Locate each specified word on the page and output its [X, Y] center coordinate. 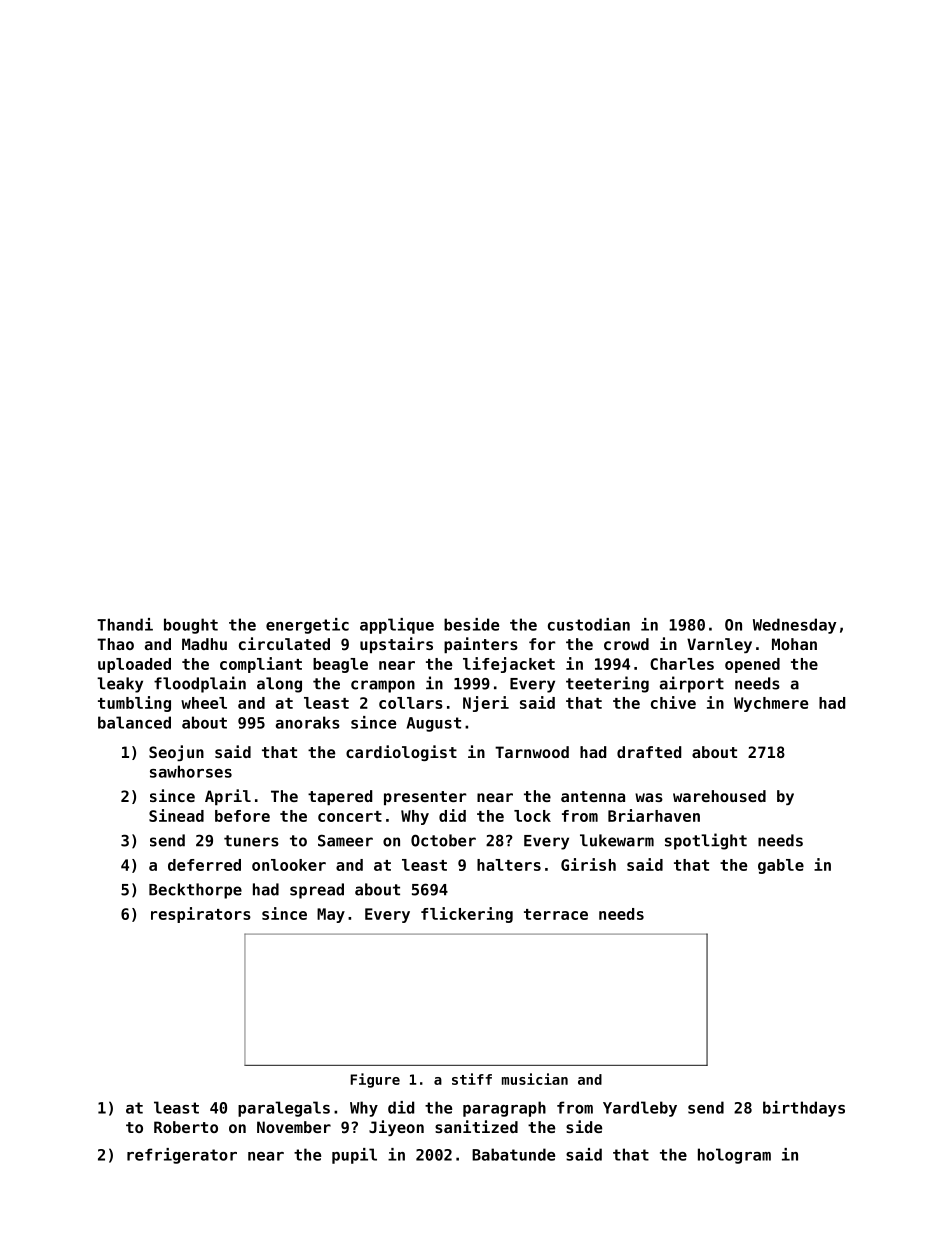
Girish [588, 864]
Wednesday [794, 626]
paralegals [284, 1109]
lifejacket [509, 665]
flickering [467, 915]
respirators [201, 915]
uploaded [134, 665]
